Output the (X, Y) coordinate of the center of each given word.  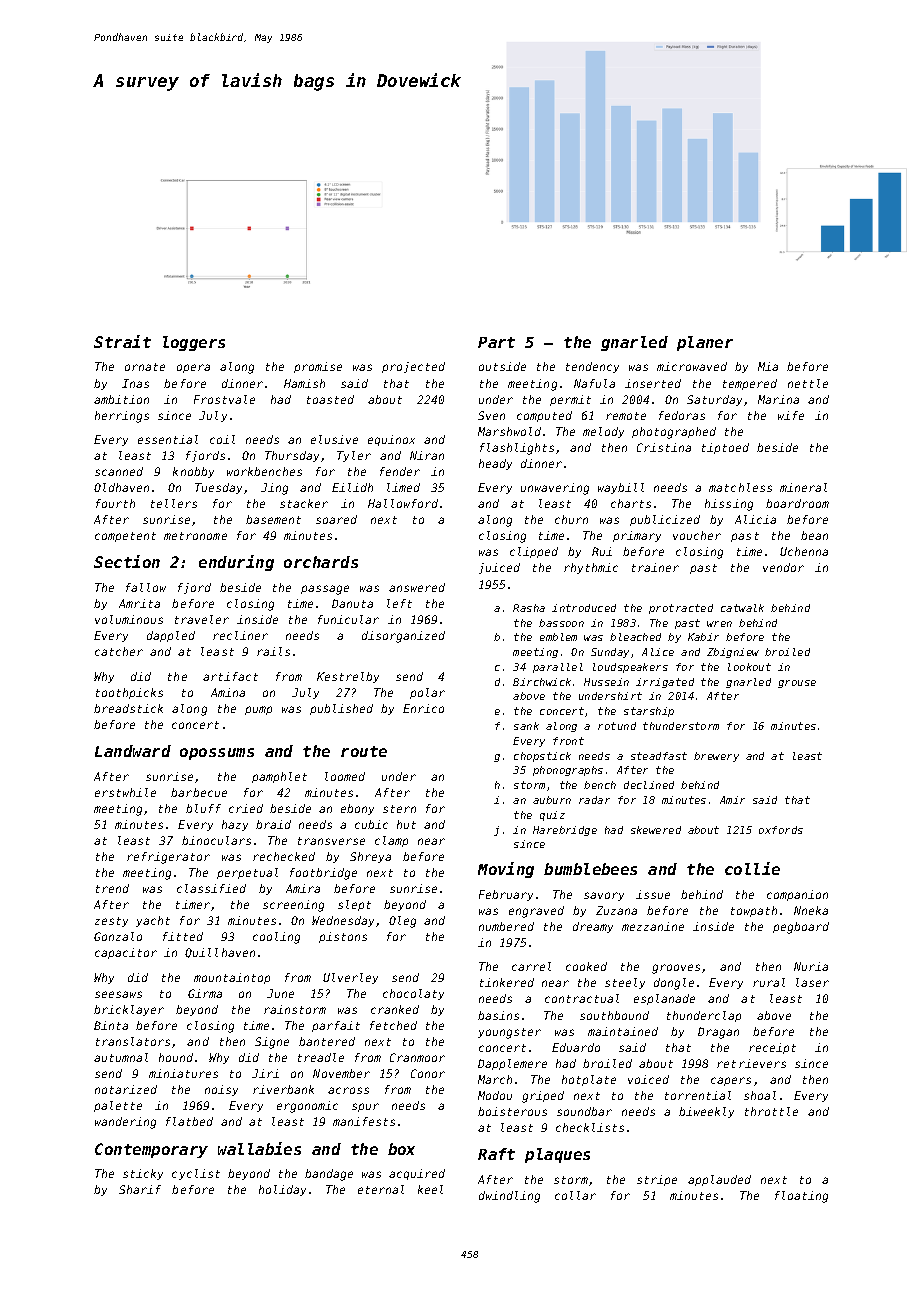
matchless (740, 487)
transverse (331, 841)
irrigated (665, 683)
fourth (115, 503)
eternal (381, 1189)
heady (495, 464)
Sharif (140, 1189)
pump (258, 710)
